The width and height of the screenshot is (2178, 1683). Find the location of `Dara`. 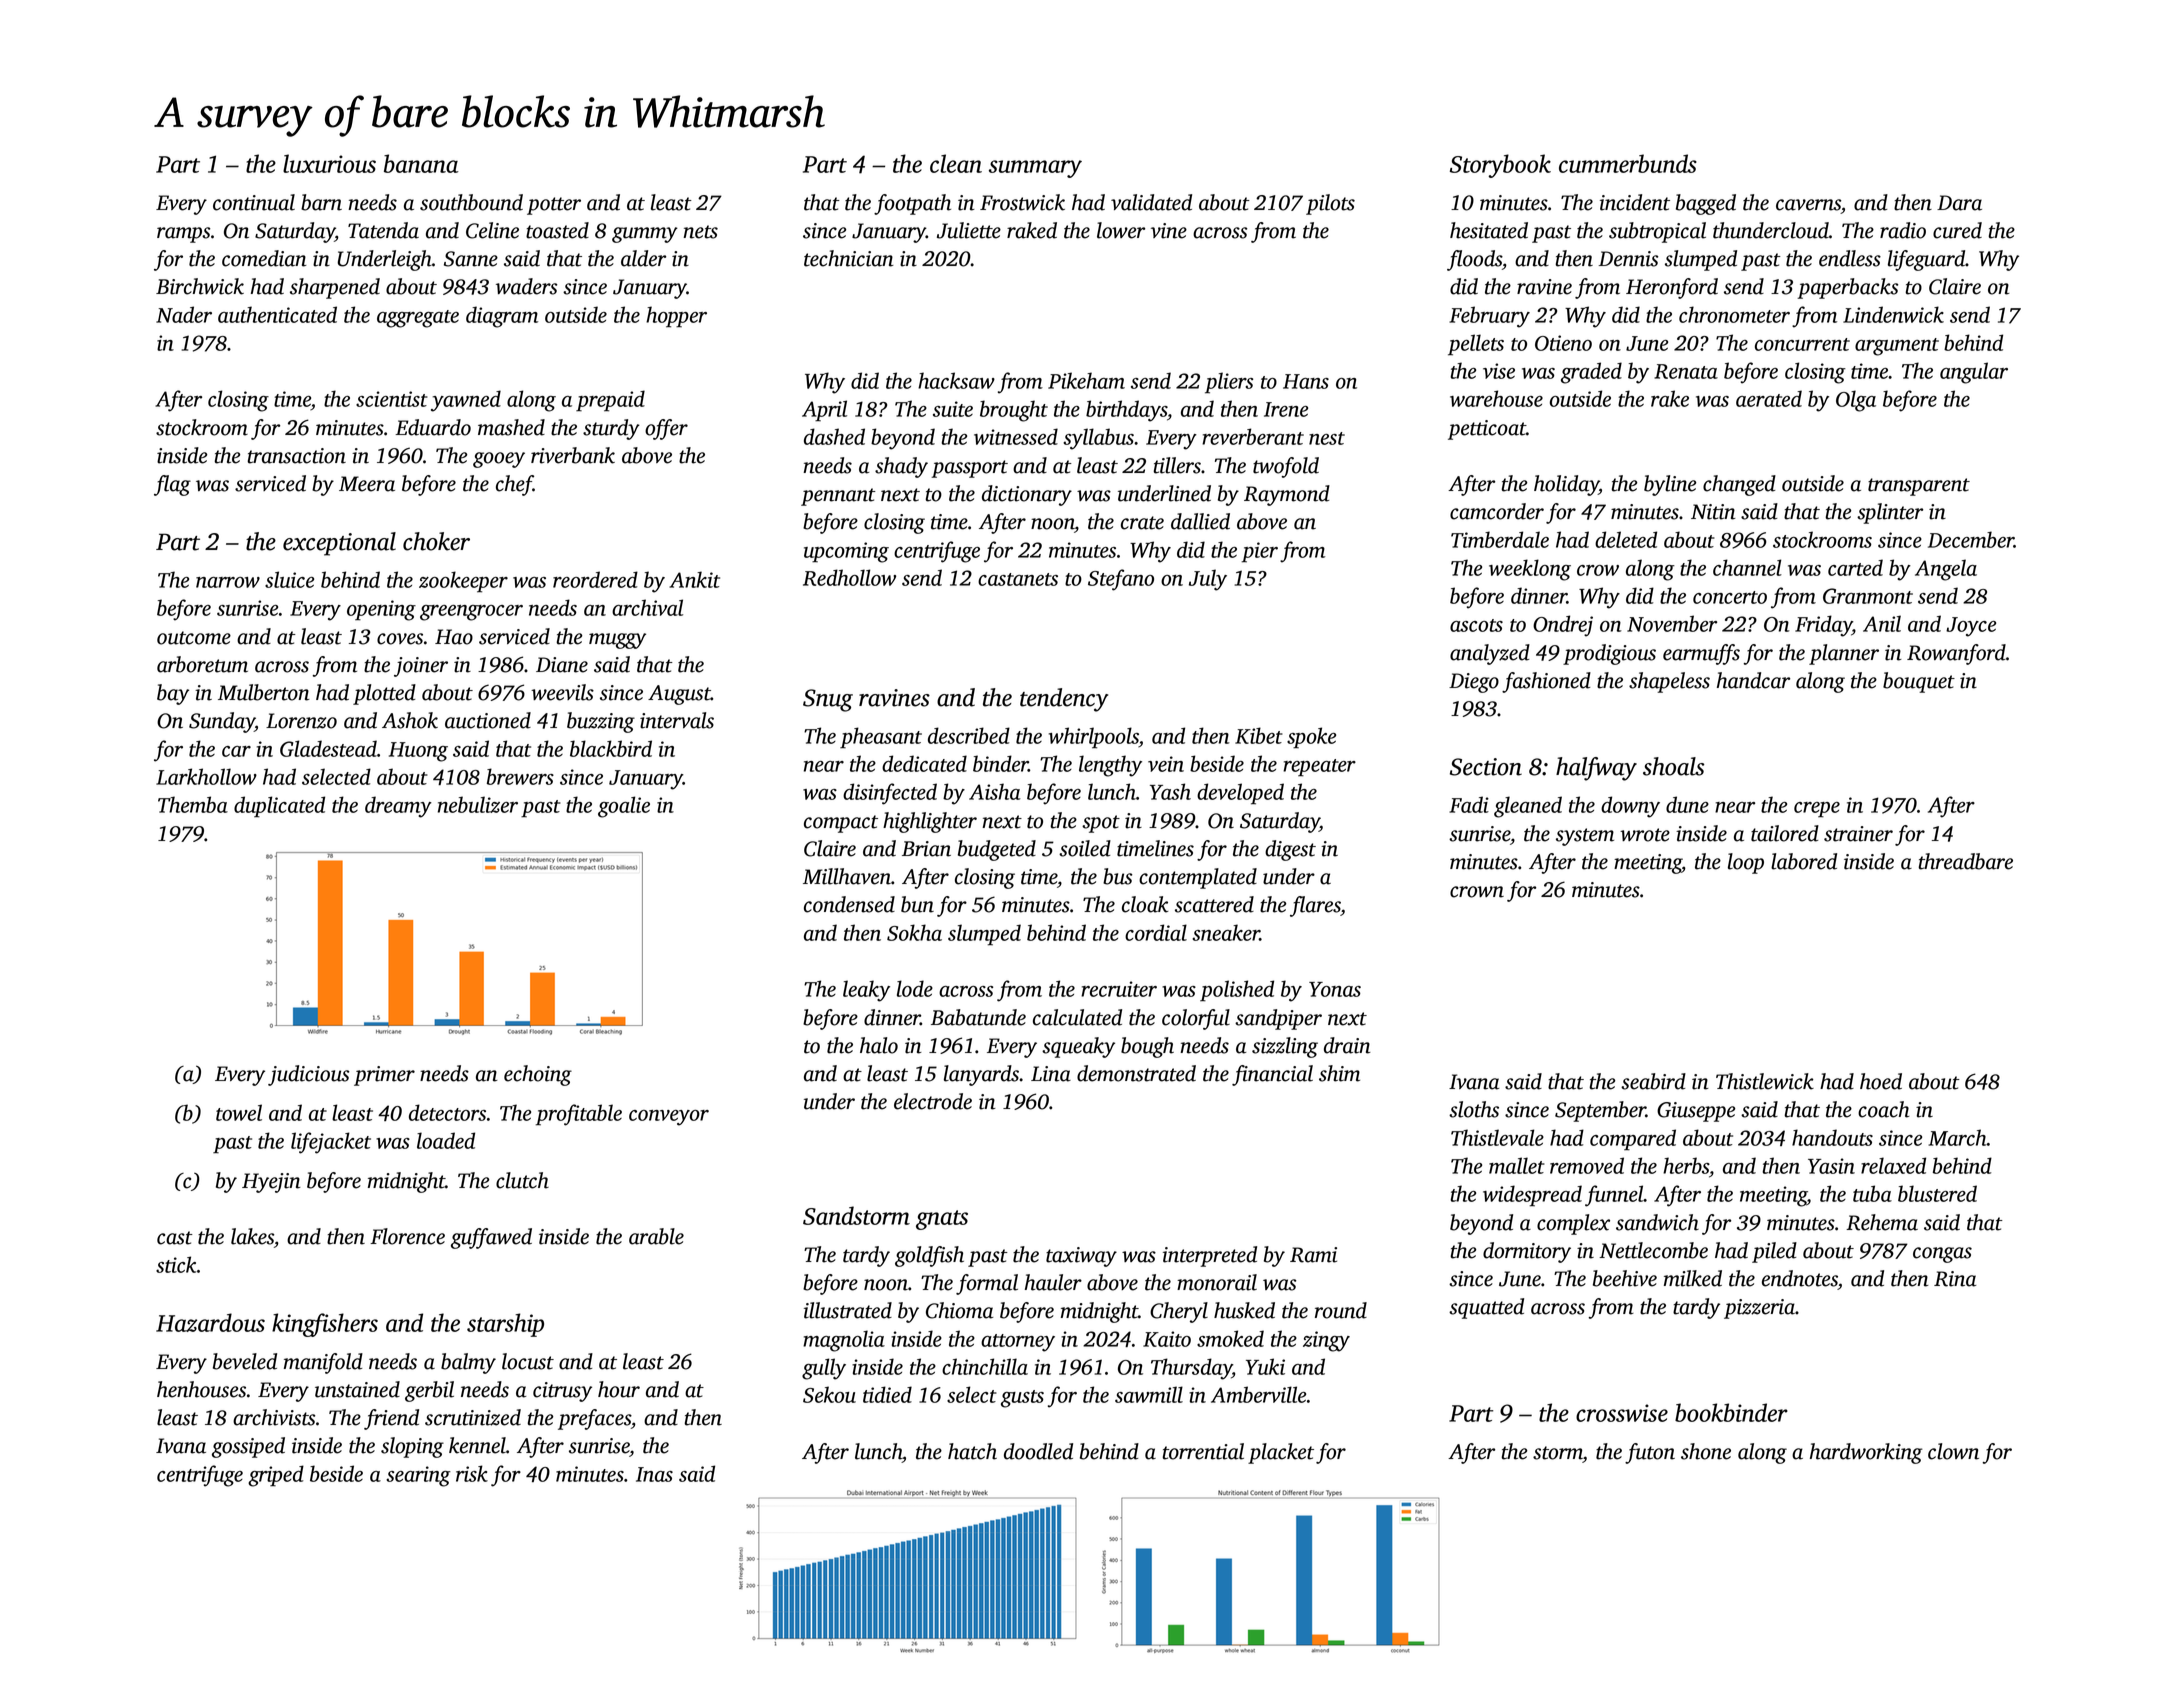

Dara is located at coordinates (1959, 203).
